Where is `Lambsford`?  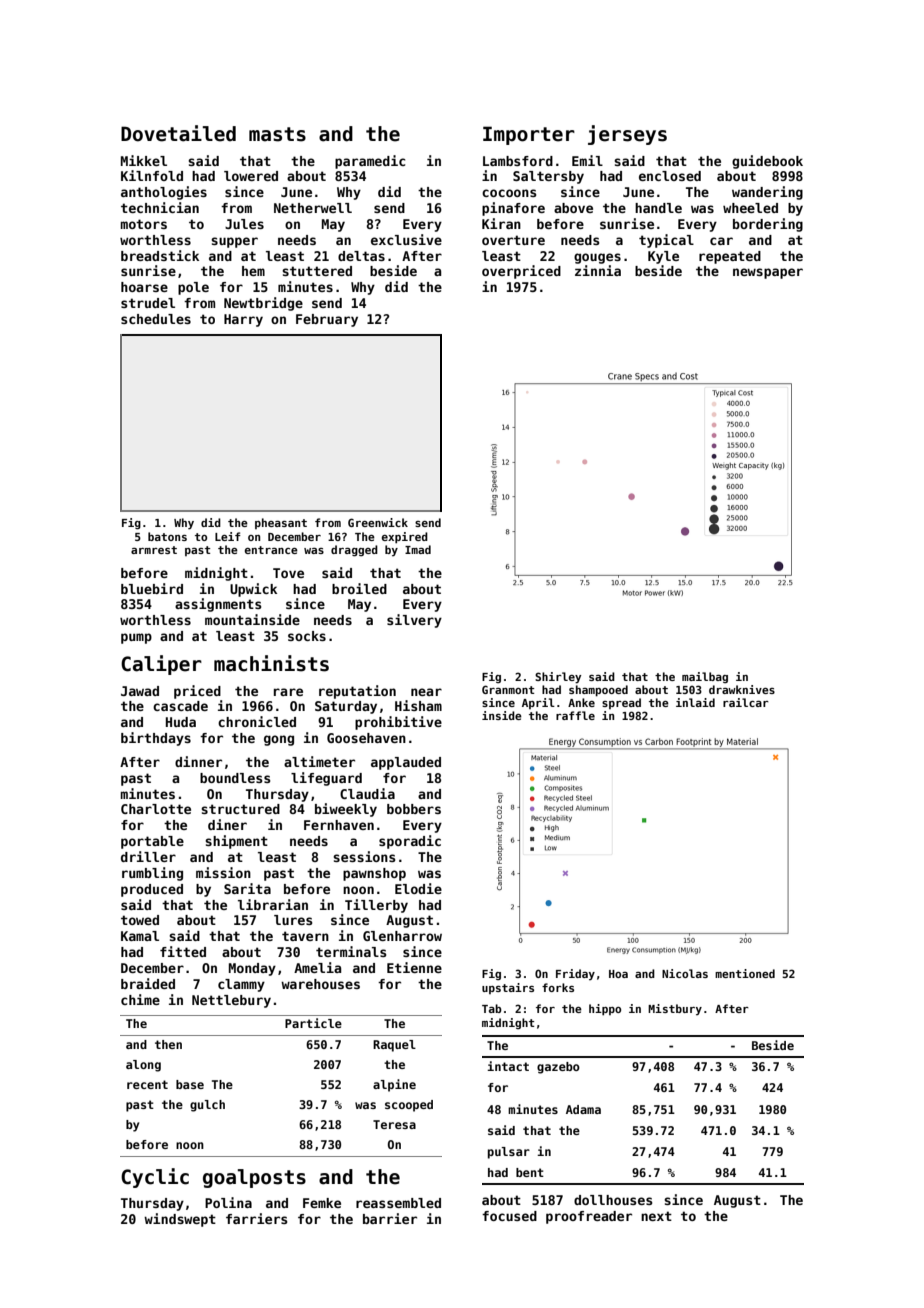 Lambsford is located at coordinates (518, 161).
